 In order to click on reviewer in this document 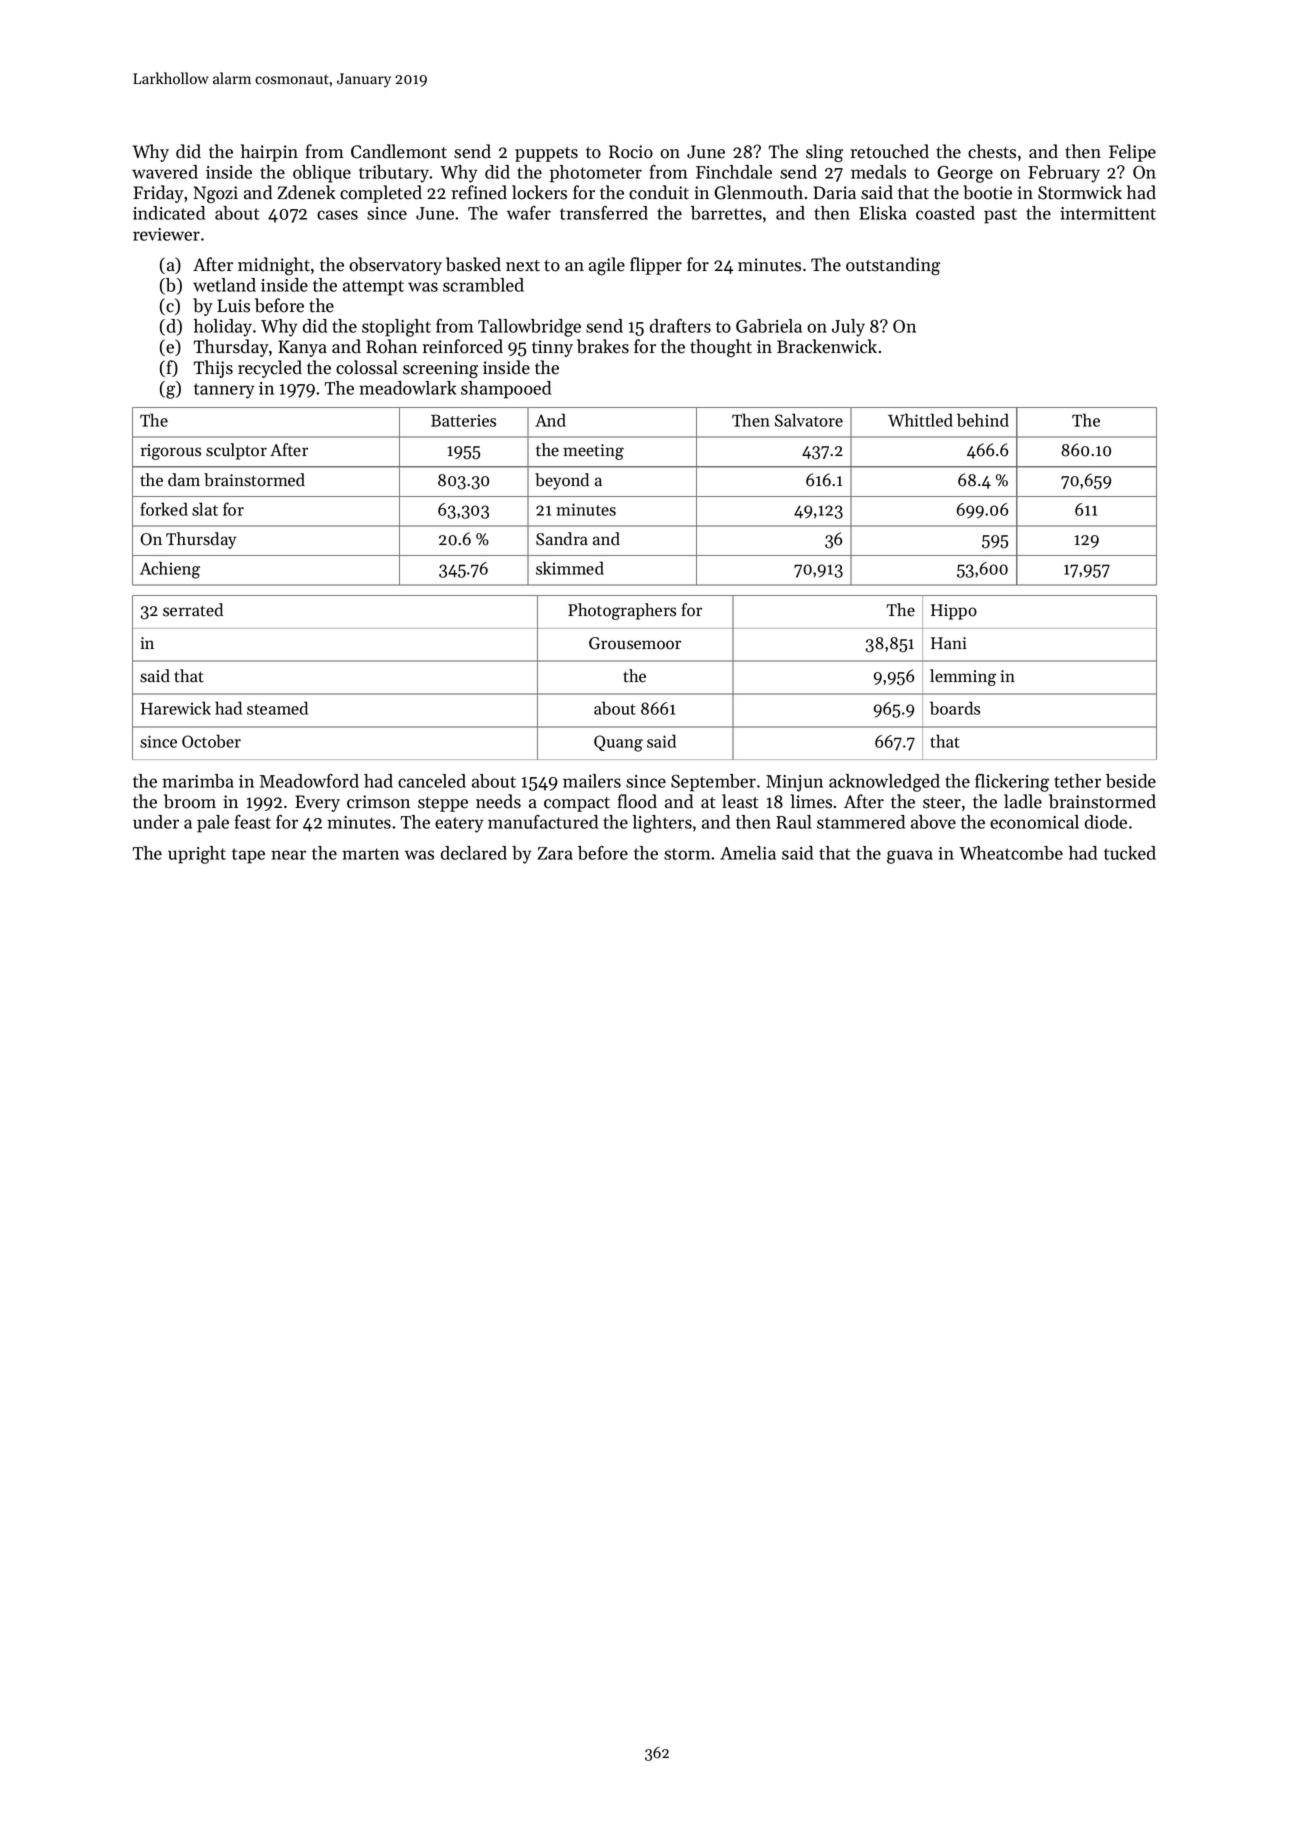, I will do `click(166, 234)`.
